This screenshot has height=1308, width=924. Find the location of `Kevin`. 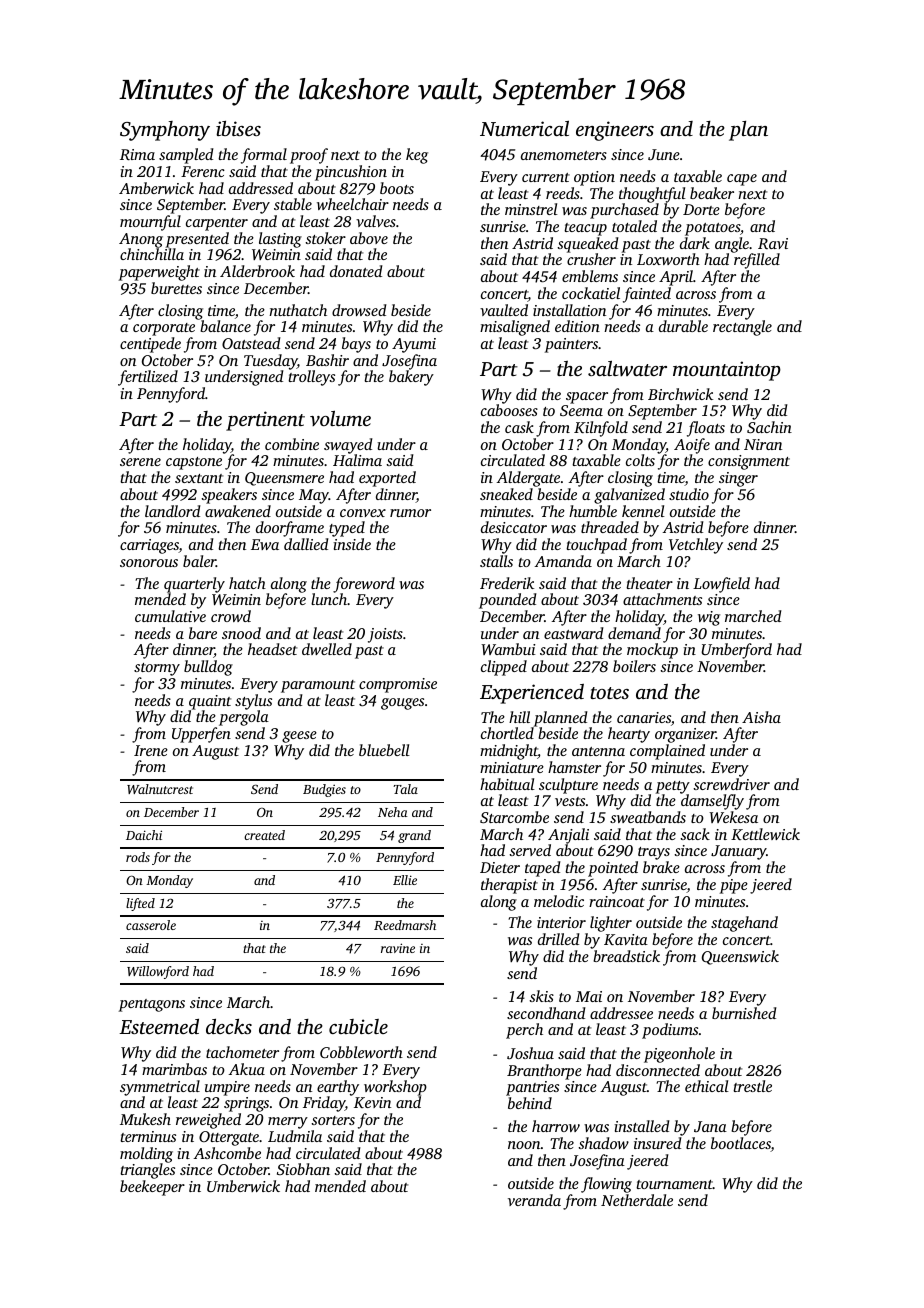

Kevin is located at coordinates (372, 1102).
